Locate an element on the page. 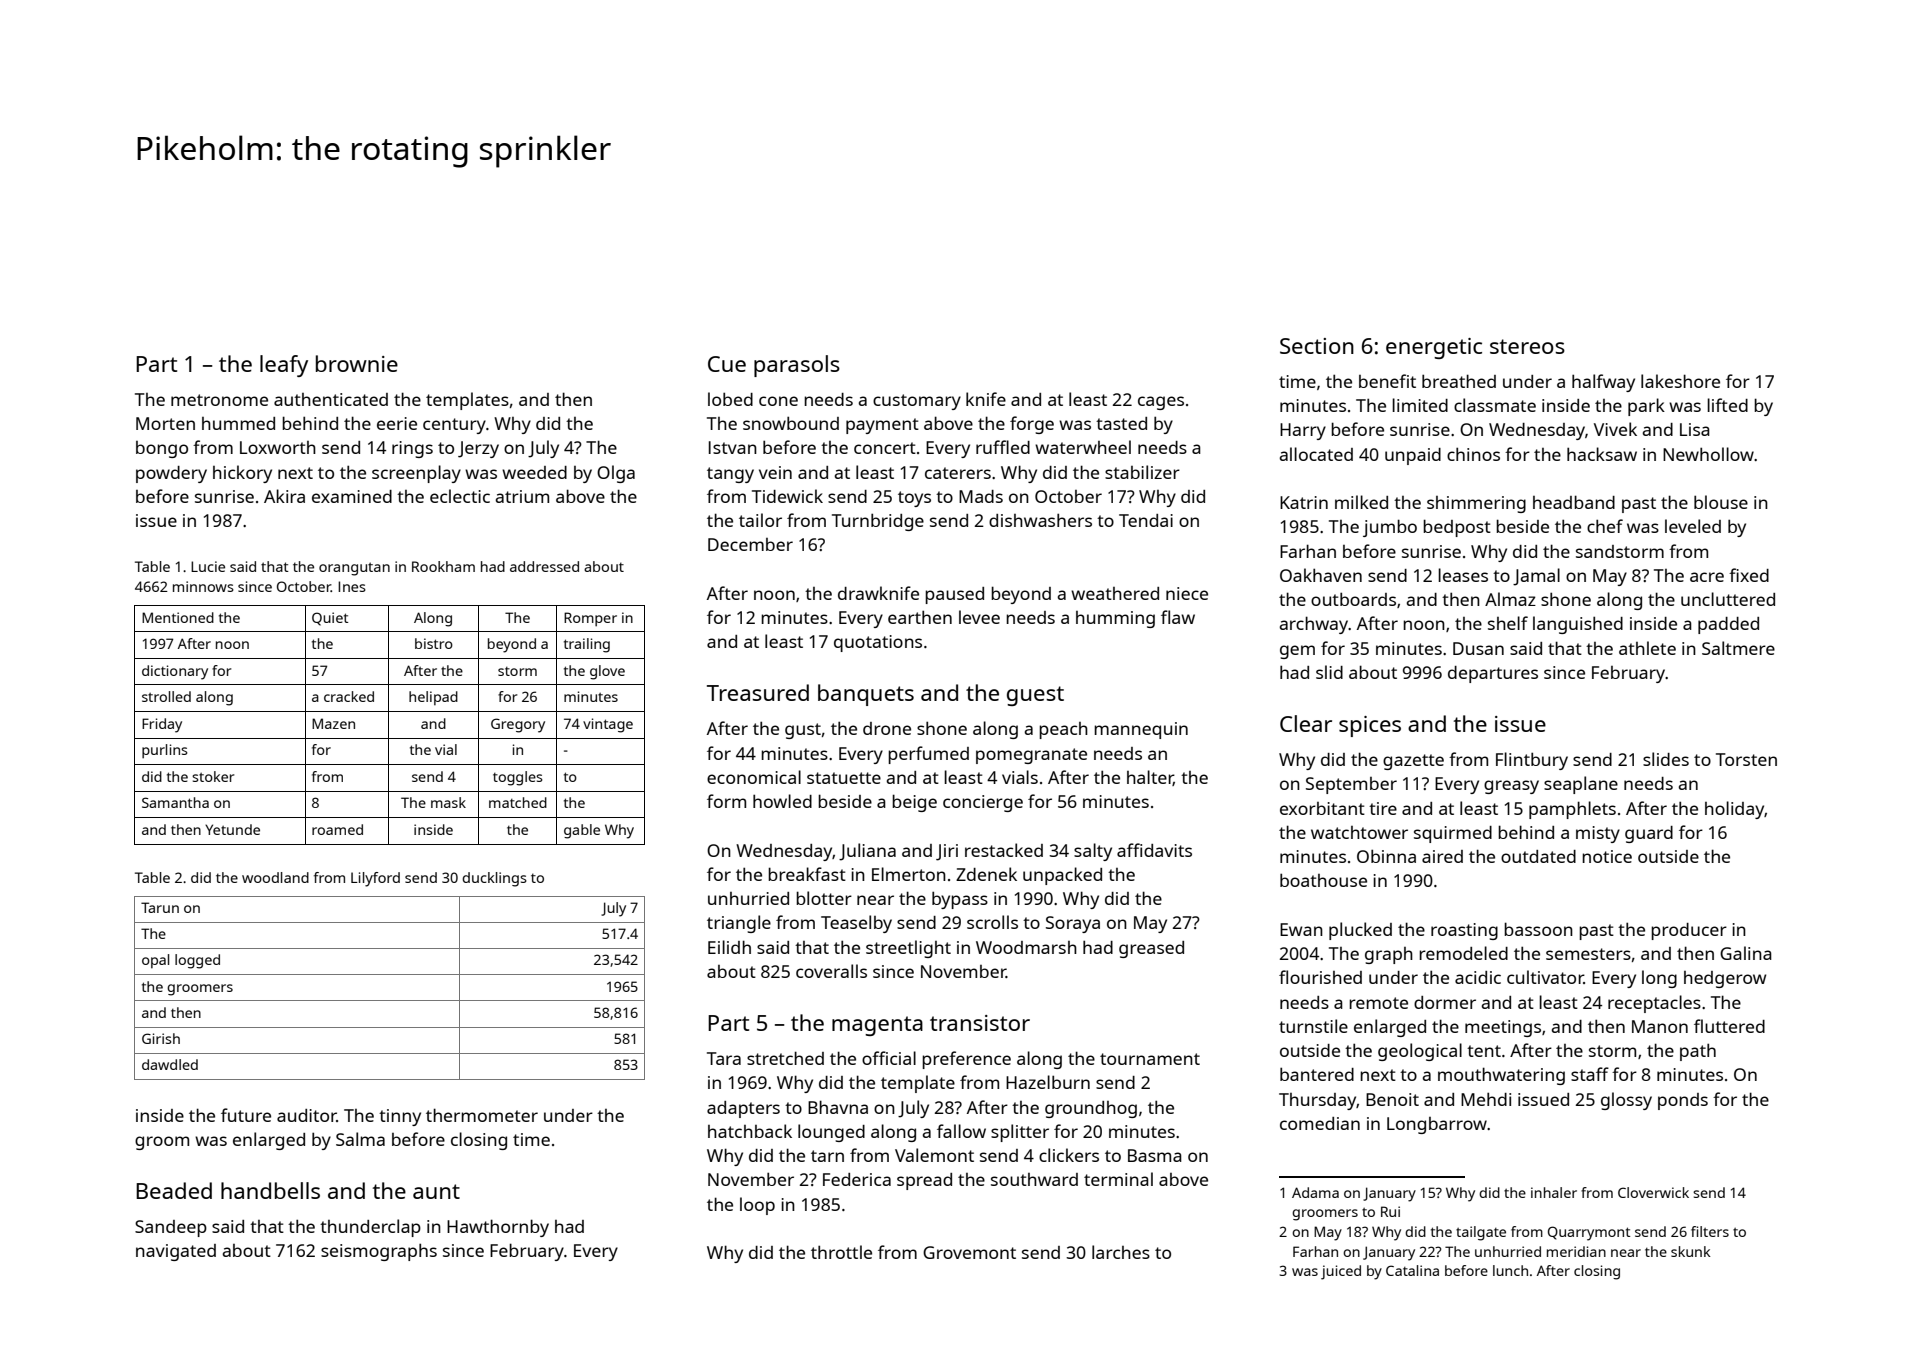  Catalina is located at coordinates (1412, 1270).
